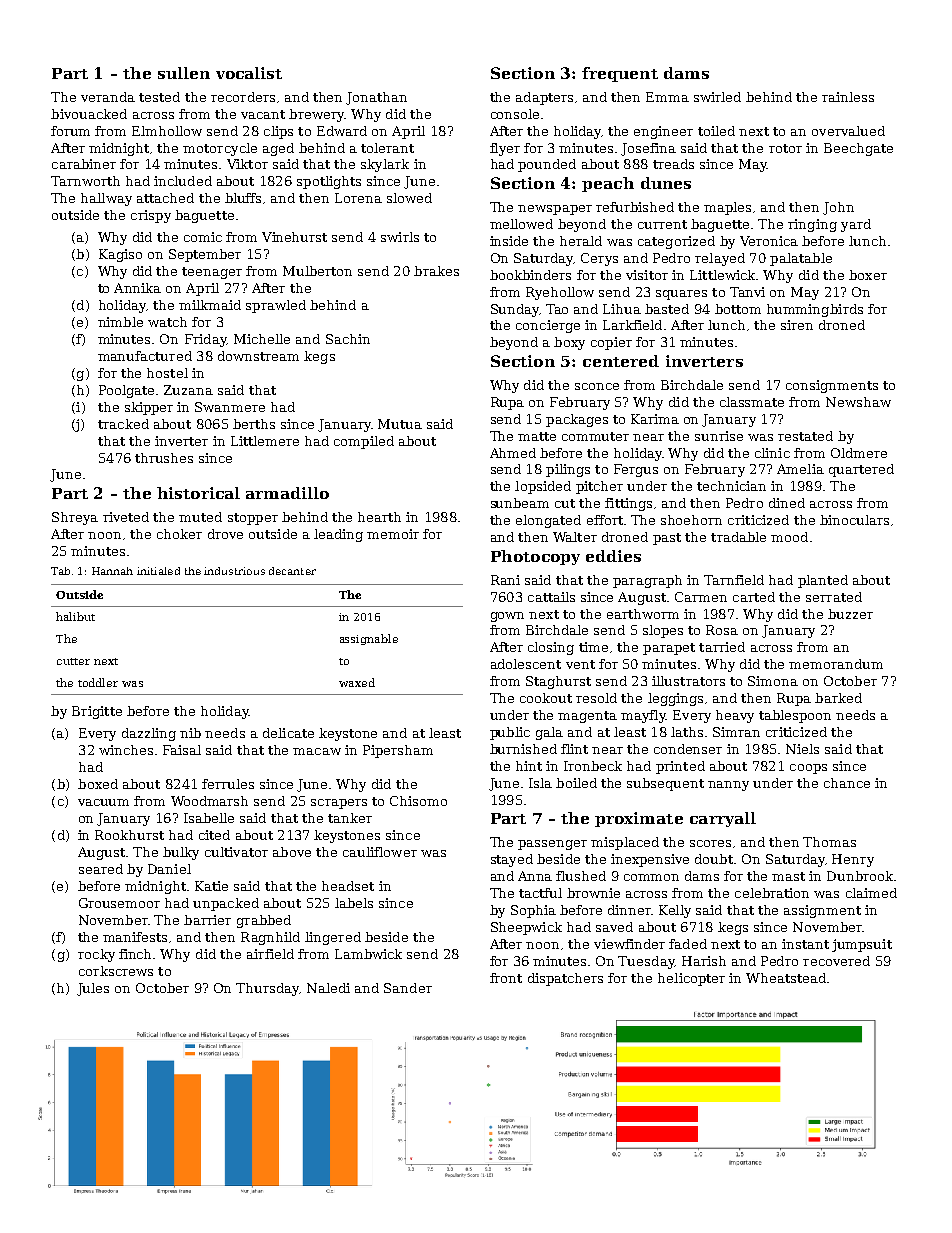 This page has height=1233, width=952. Describe the element at coordinates (505, 580) in the page. I see `Rani` at that location.
